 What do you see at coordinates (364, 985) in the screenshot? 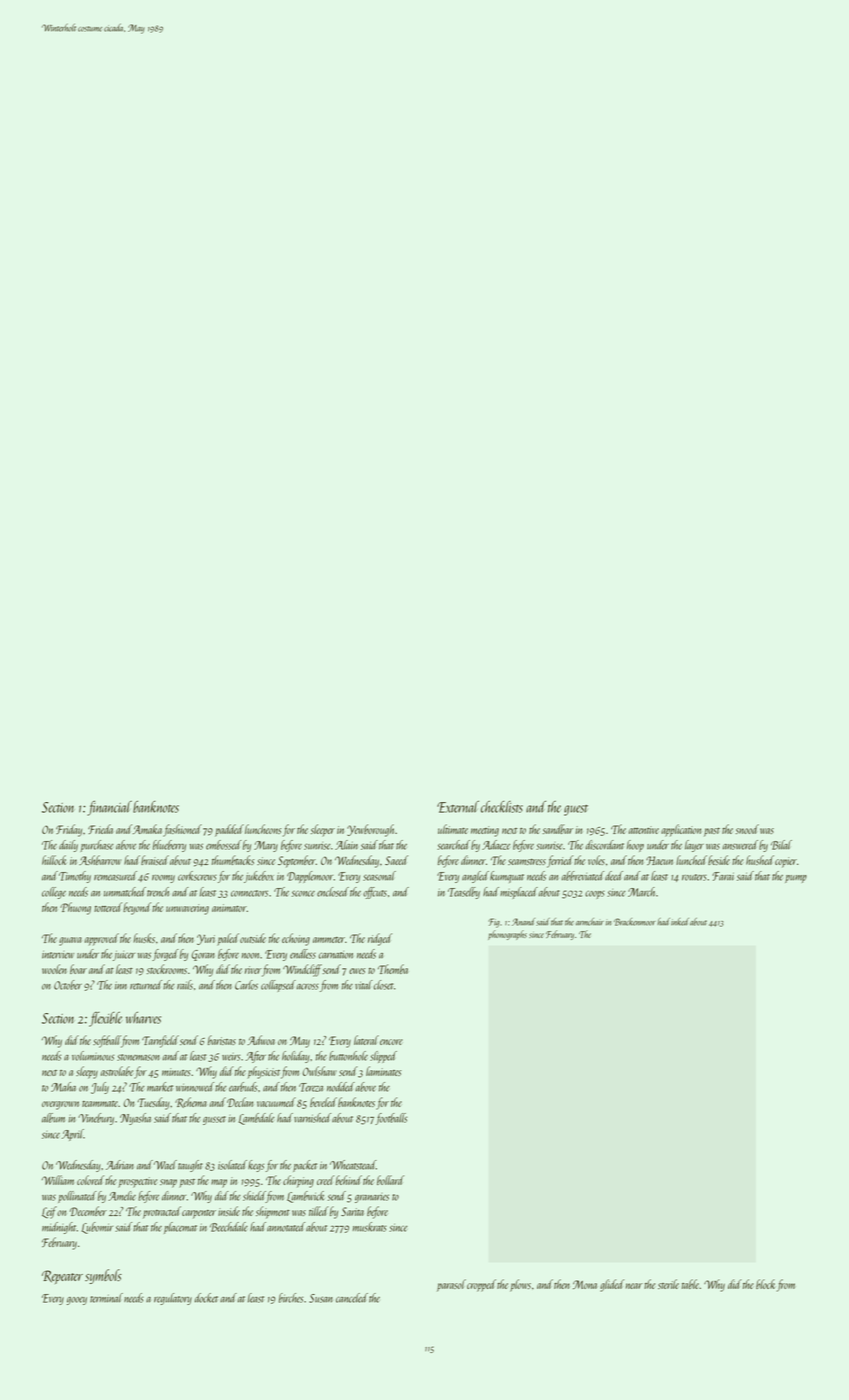
I see `vital` at bounding box center [364, 985].
